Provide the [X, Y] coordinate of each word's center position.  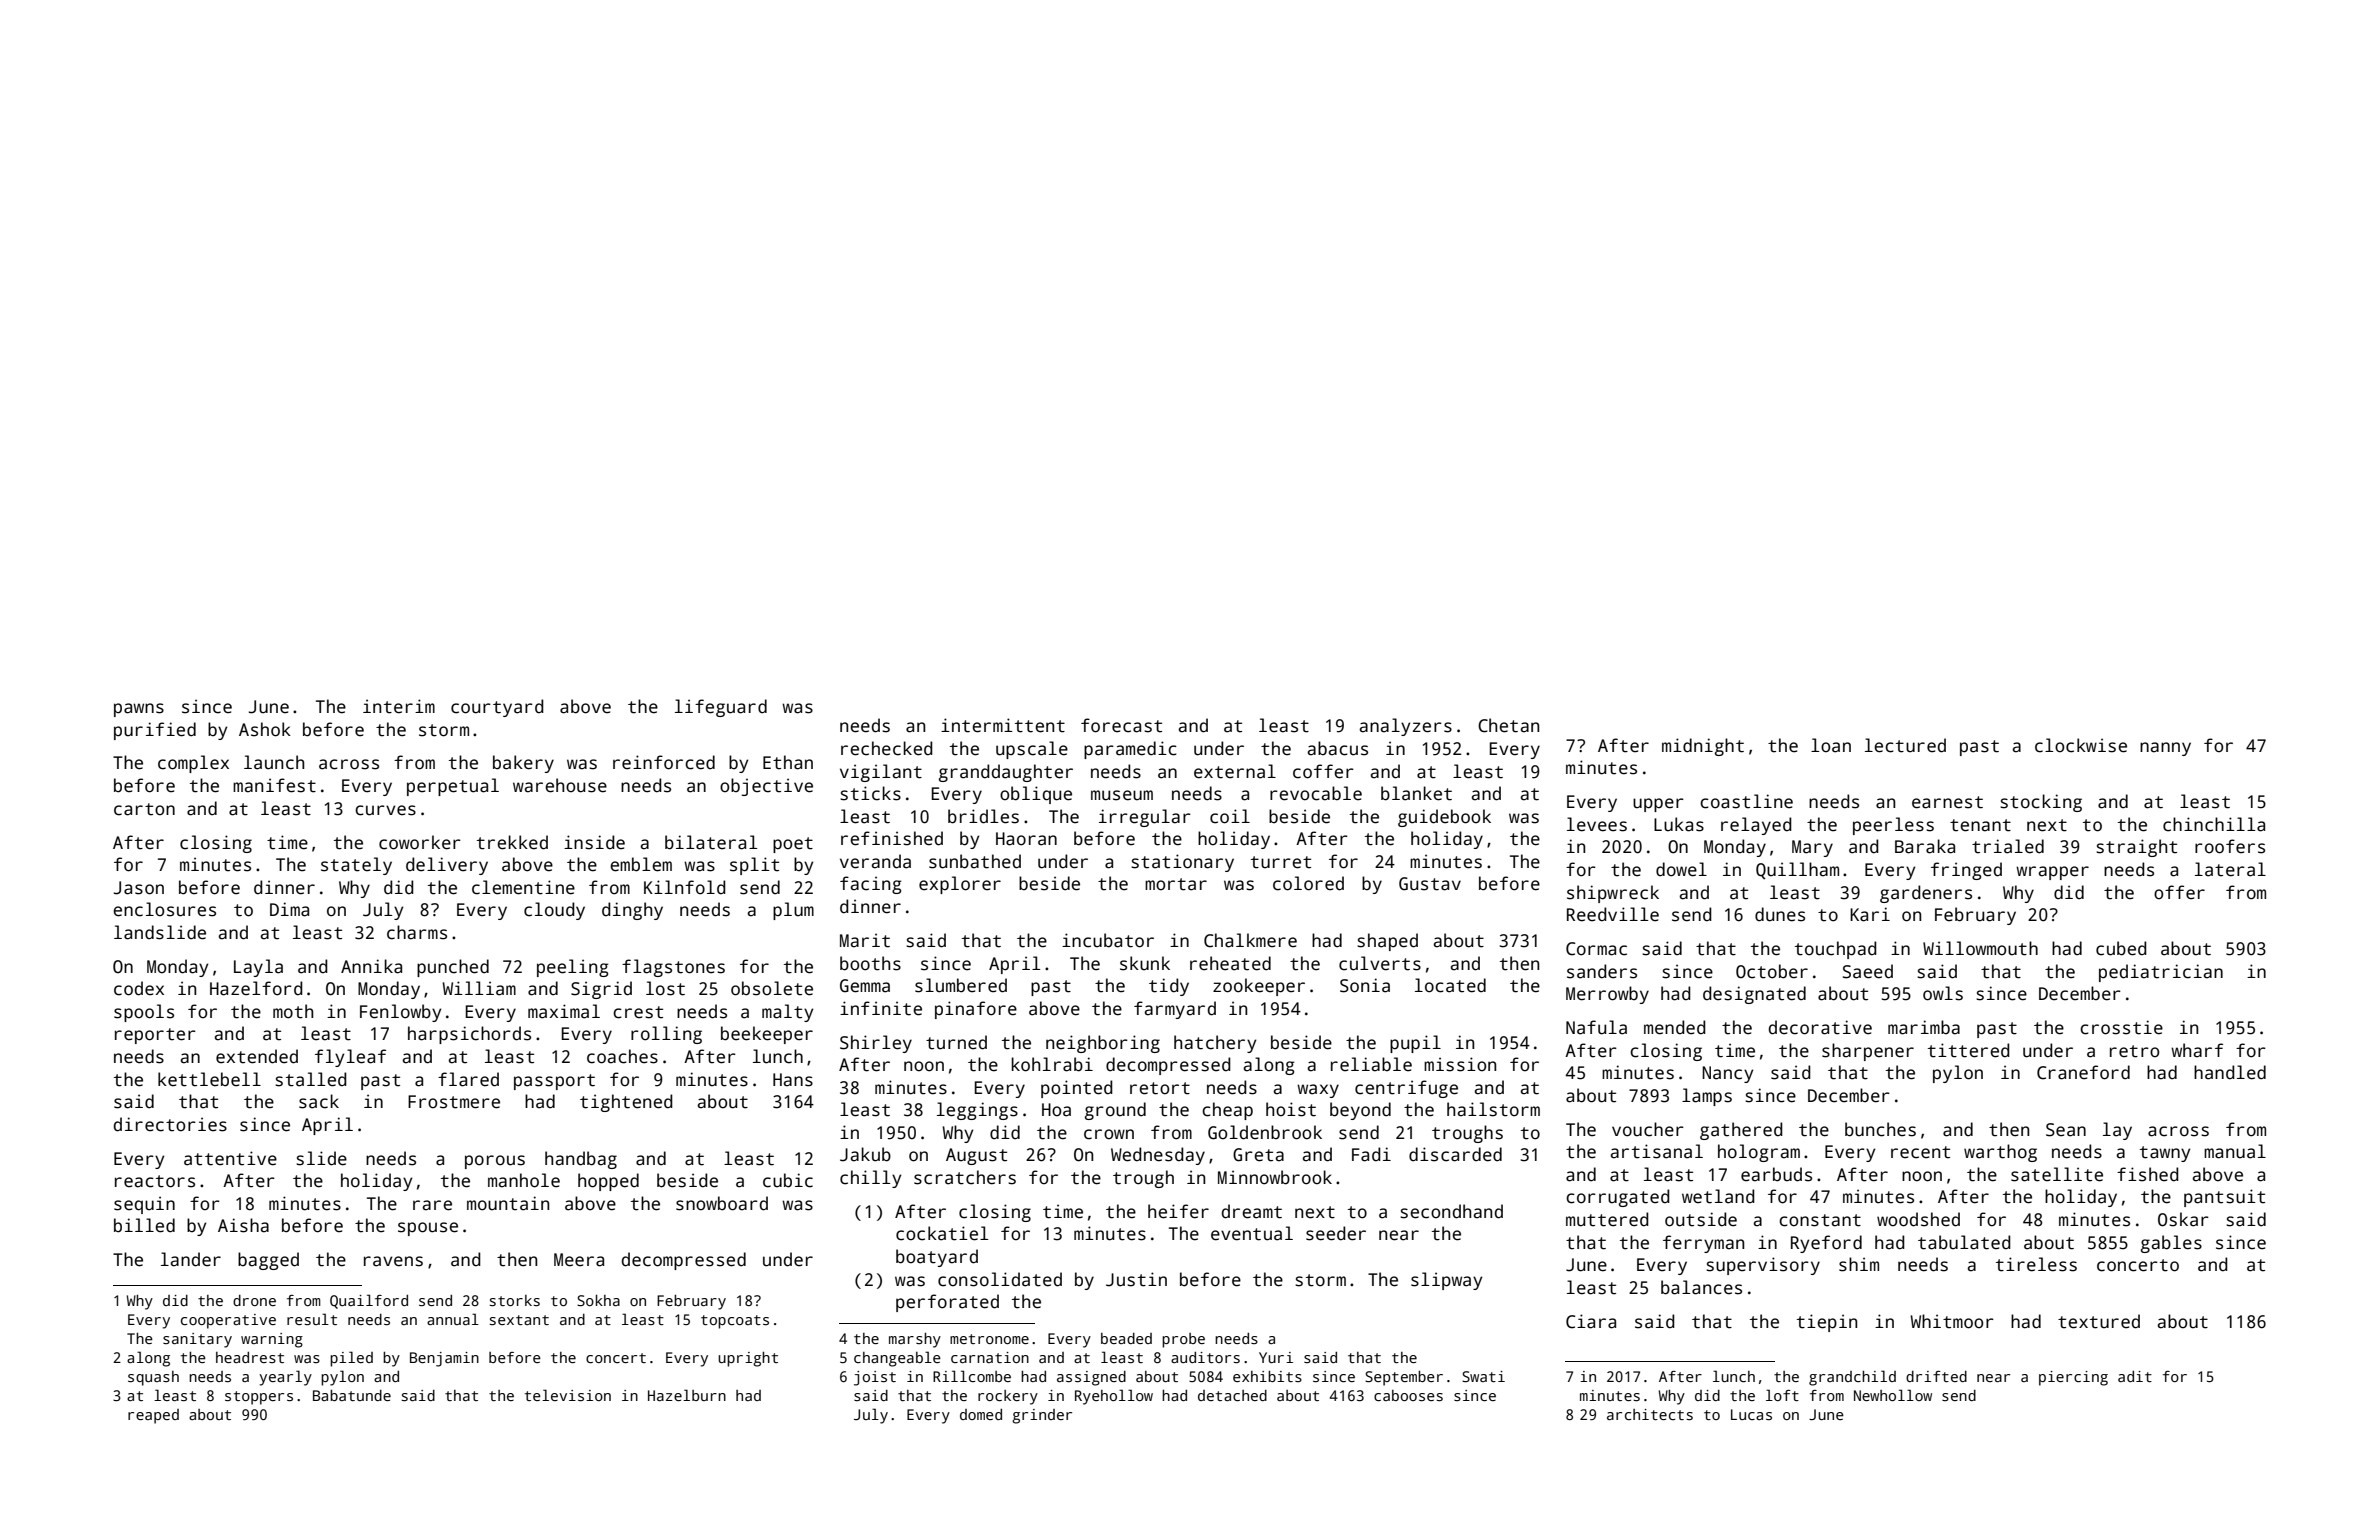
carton [144, 809]
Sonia [1365, 985]
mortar [1176, 884]
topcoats [735, 1322]
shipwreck [1613, 894]
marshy [915, 1340]
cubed [2121, 948]
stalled [311, 1079]
